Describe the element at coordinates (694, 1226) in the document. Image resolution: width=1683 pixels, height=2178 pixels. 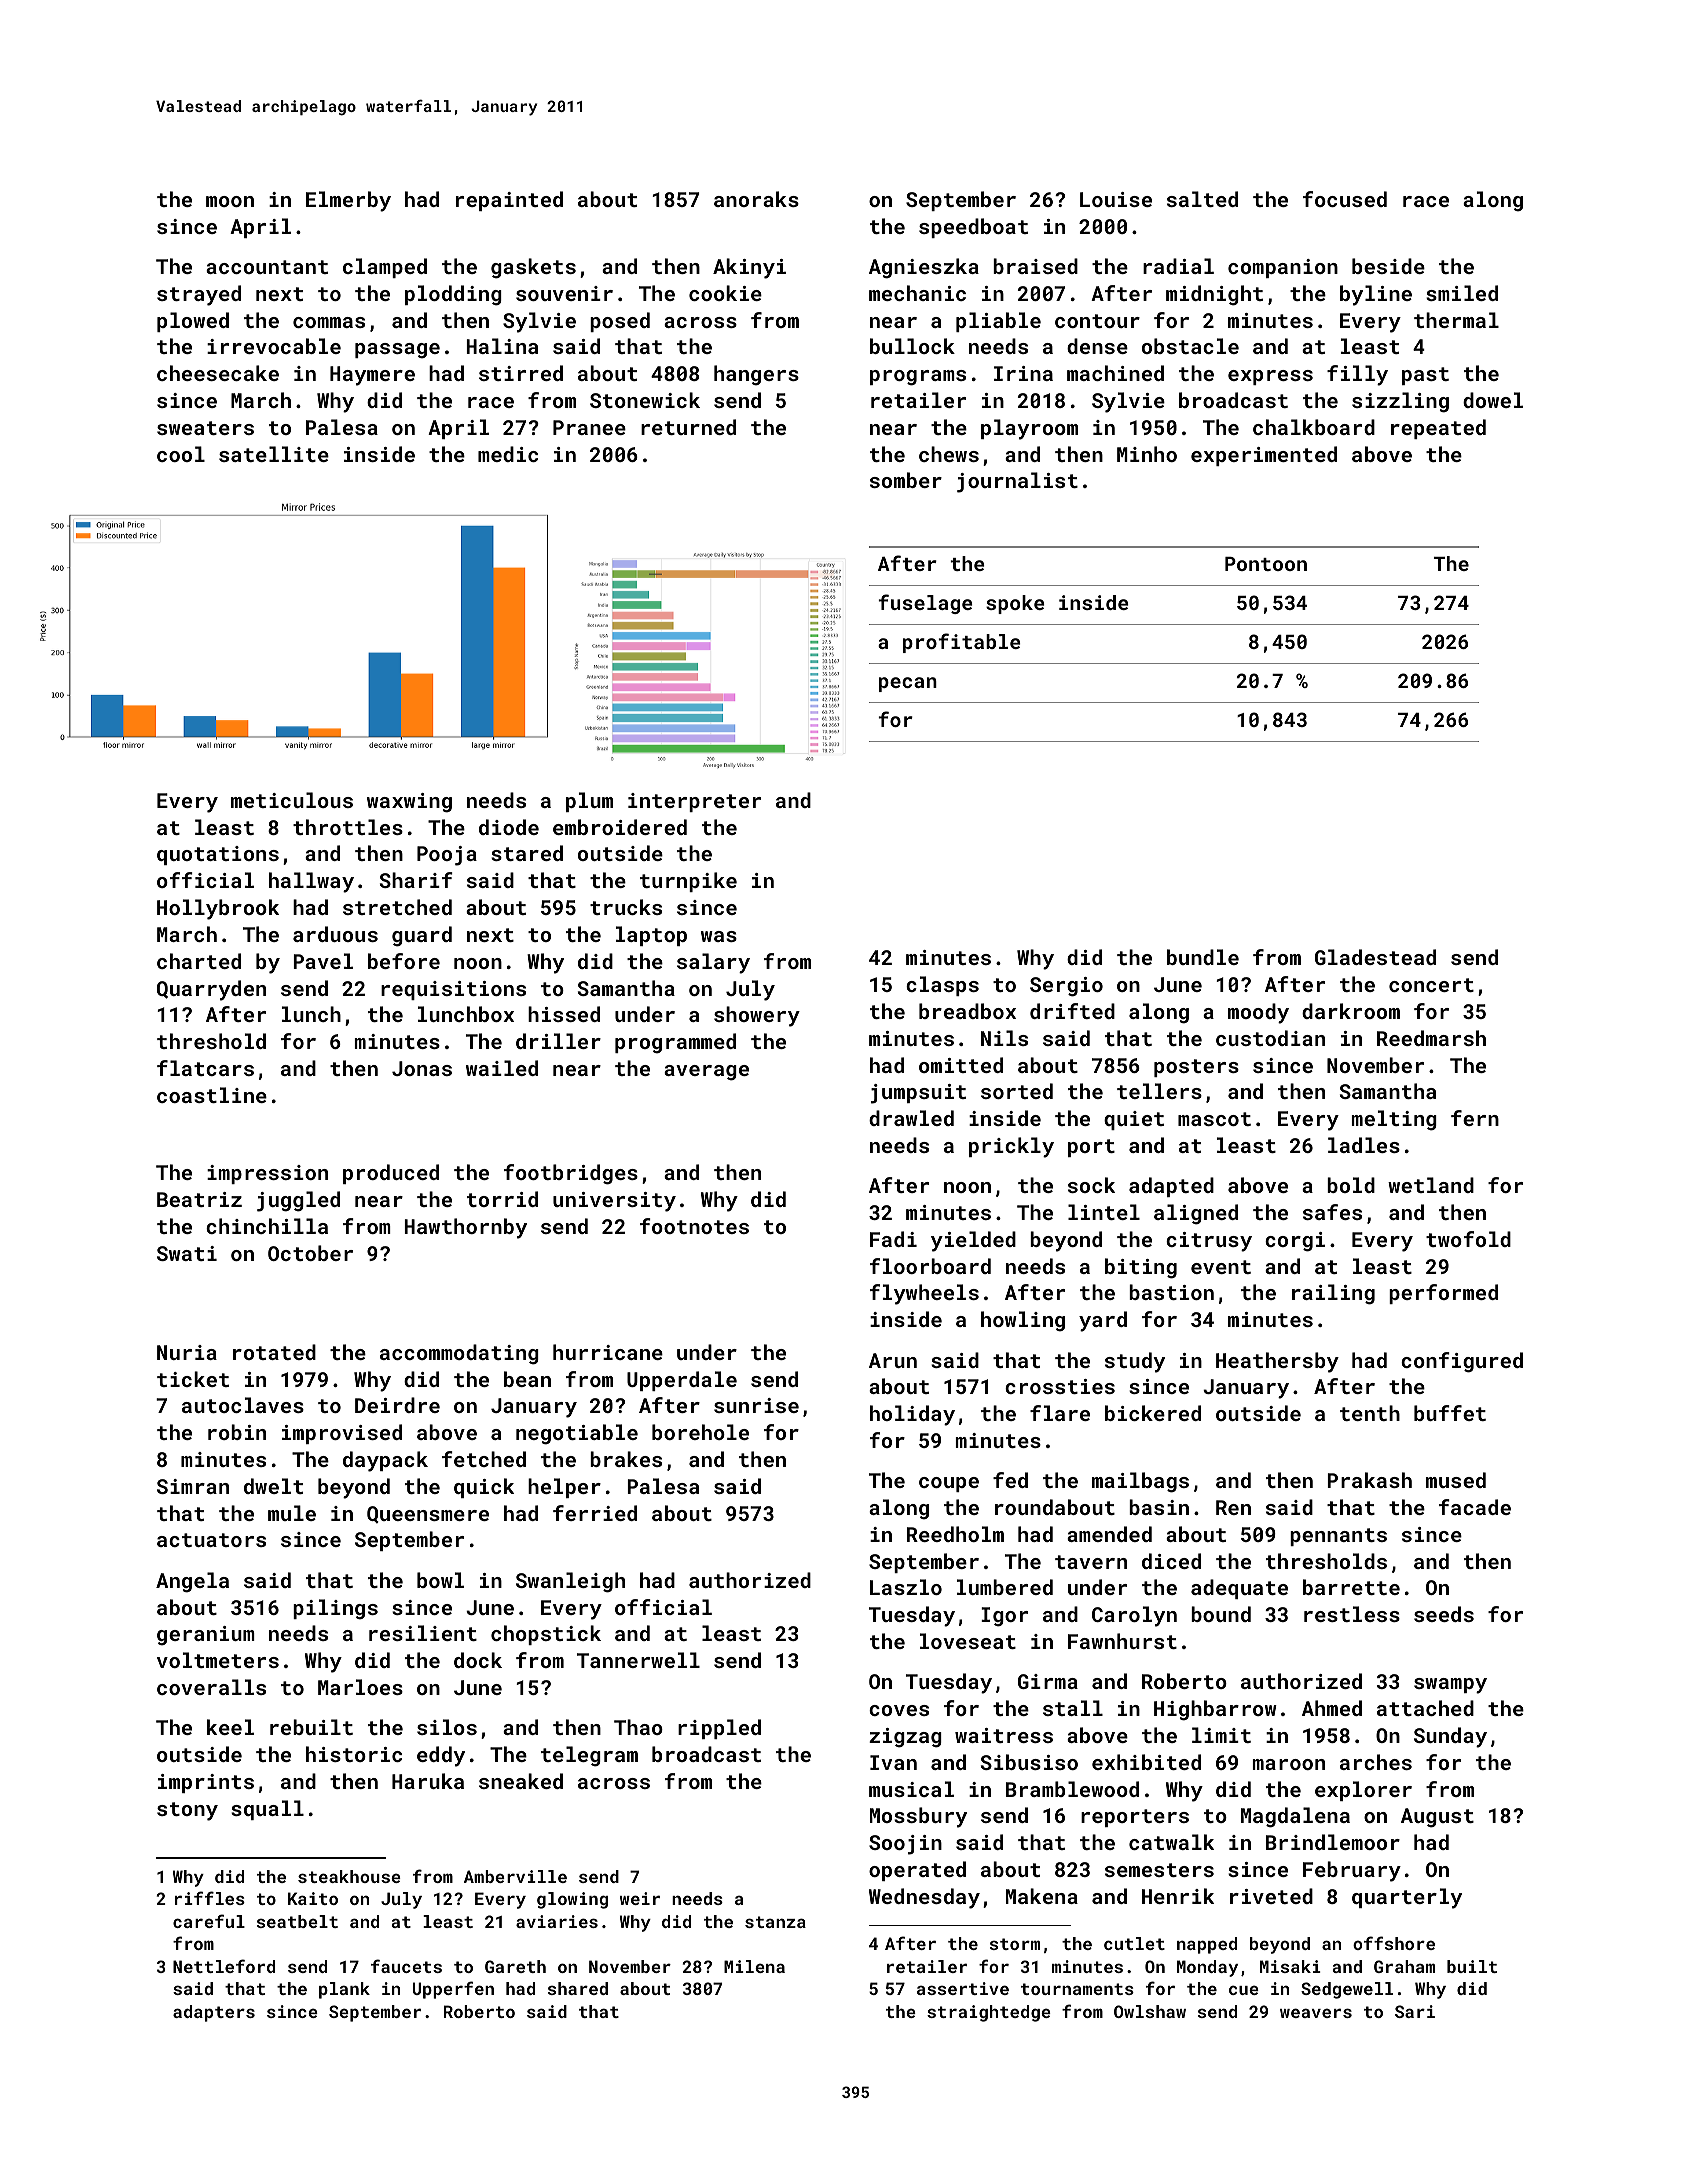
I see `footnotes` at that location.
